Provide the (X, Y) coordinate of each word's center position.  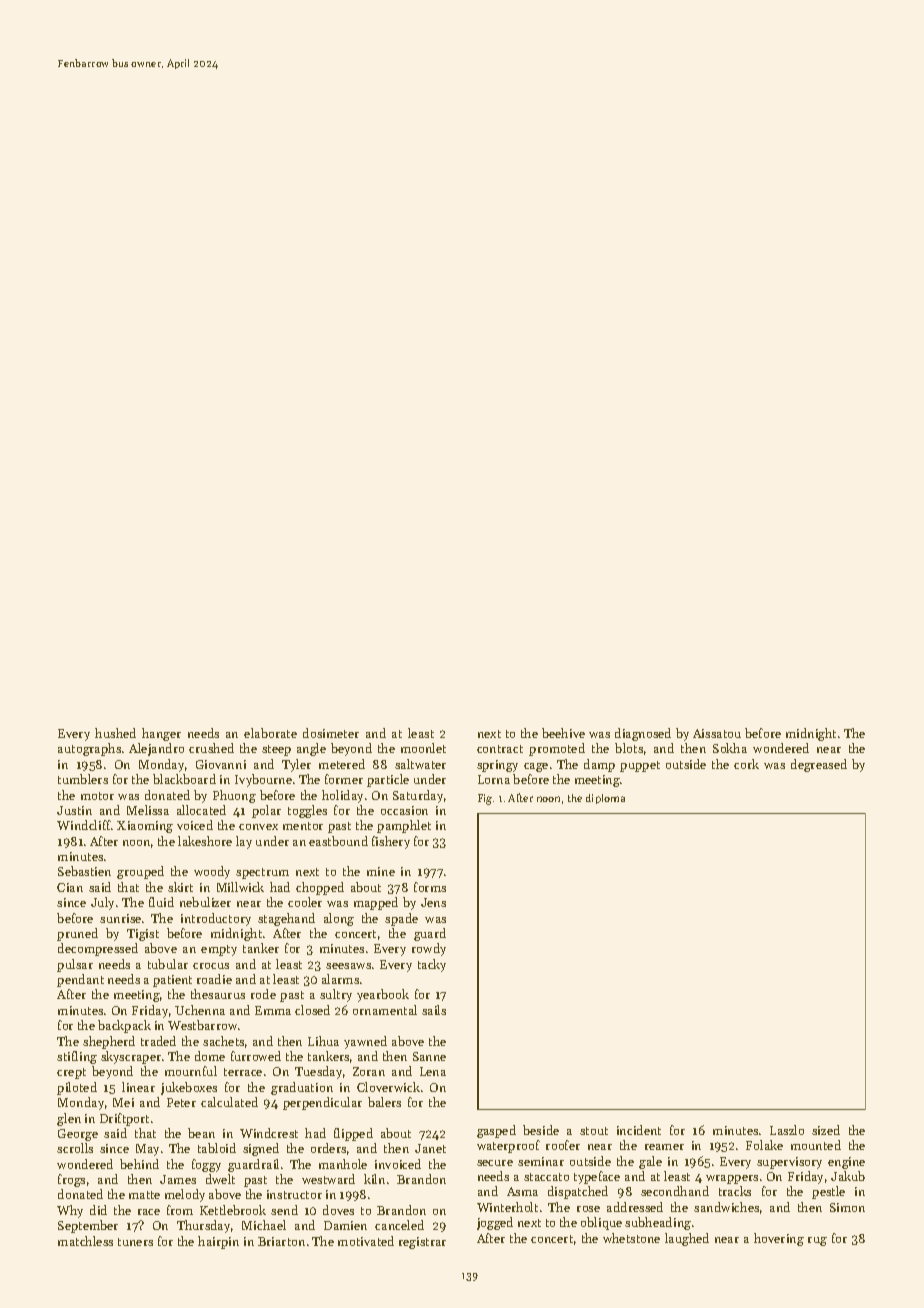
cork (746, 764)
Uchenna (200, 1010)
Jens (433, 902)
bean (201, 1133)
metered (342, 764)
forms (430, 887)
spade (401, 919)
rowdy (429, 949)
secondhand (675, 1191)
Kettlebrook (233, 1210)
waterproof (508, 1146)
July (102, 903)
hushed (115, 733)
